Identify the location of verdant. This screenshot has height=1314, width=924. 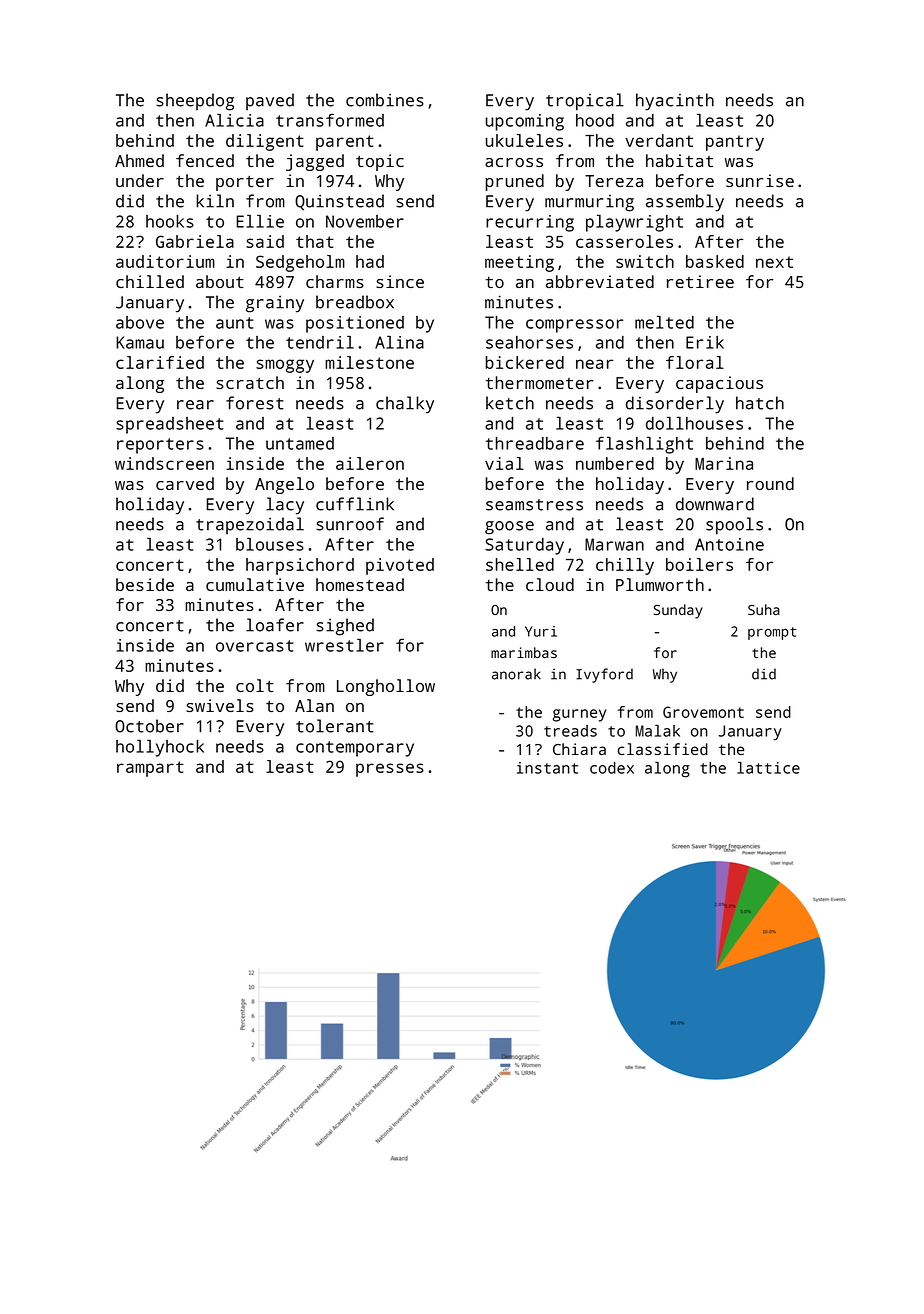
(659, 140).
